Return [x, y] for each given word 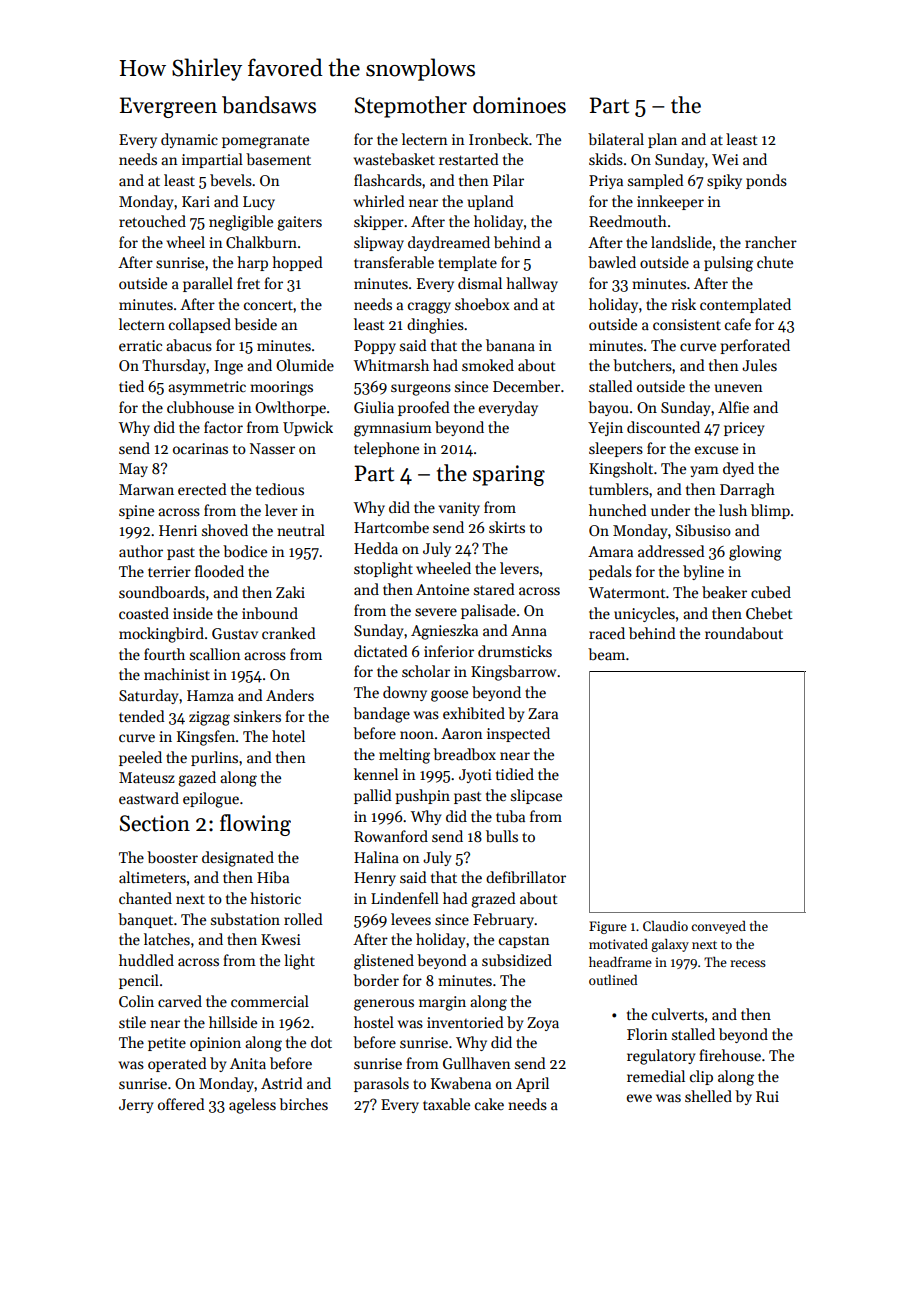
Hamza [210, 695]
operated [177, 1064]
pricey [744, 429]
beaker [724, 592]
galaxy [670, 945]
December [526, 386]
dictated [381, 651]
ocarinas [200, 448]
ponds [766, 181]
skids [606, 159]
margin [442, 1003]
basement [278, 159]
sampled [656, 181]
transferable [394, 262]
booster [172, 857]
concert [268, 305]
